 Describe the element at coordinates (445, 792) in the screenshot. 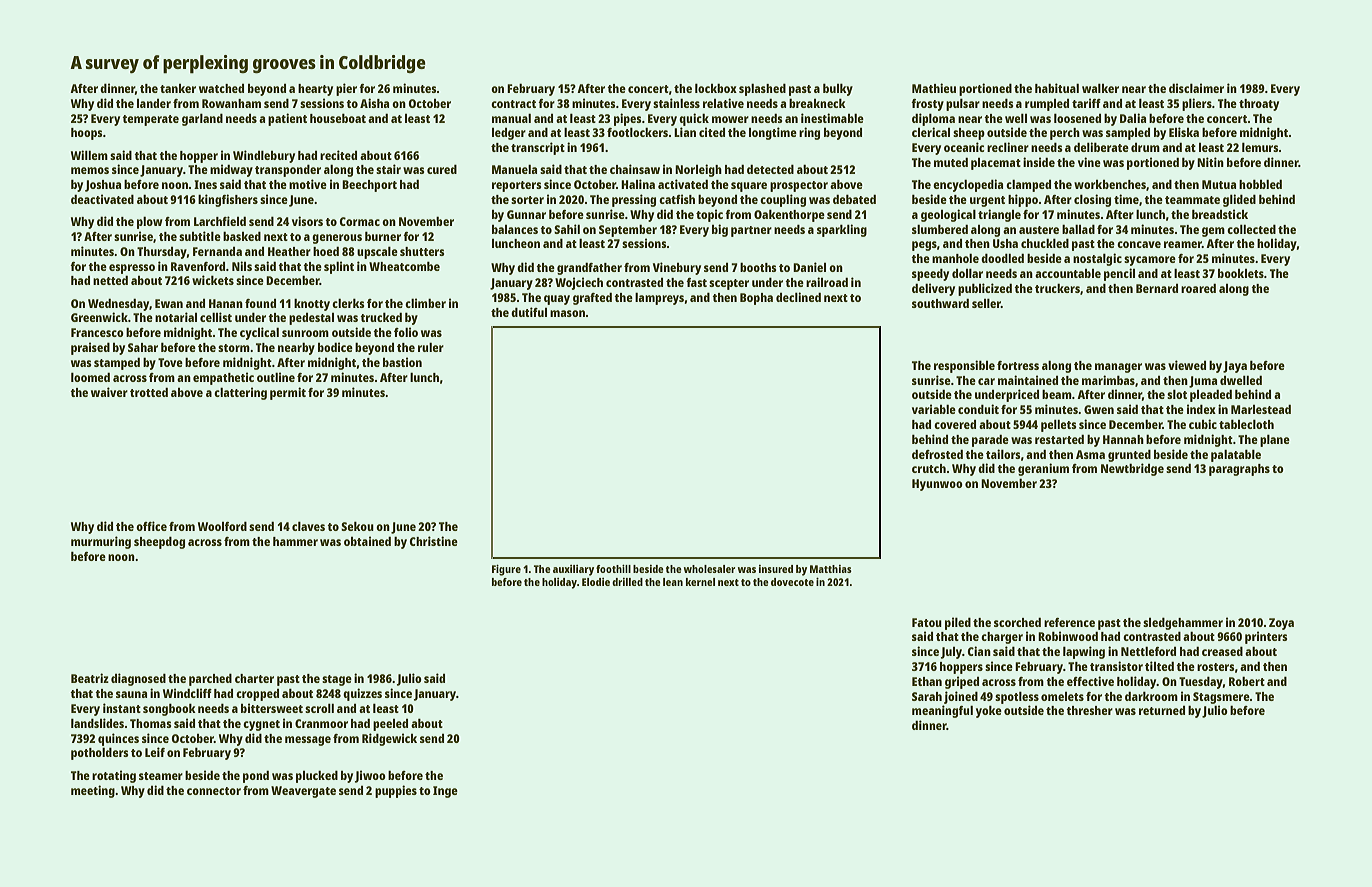

I see `Inge` at that location.
